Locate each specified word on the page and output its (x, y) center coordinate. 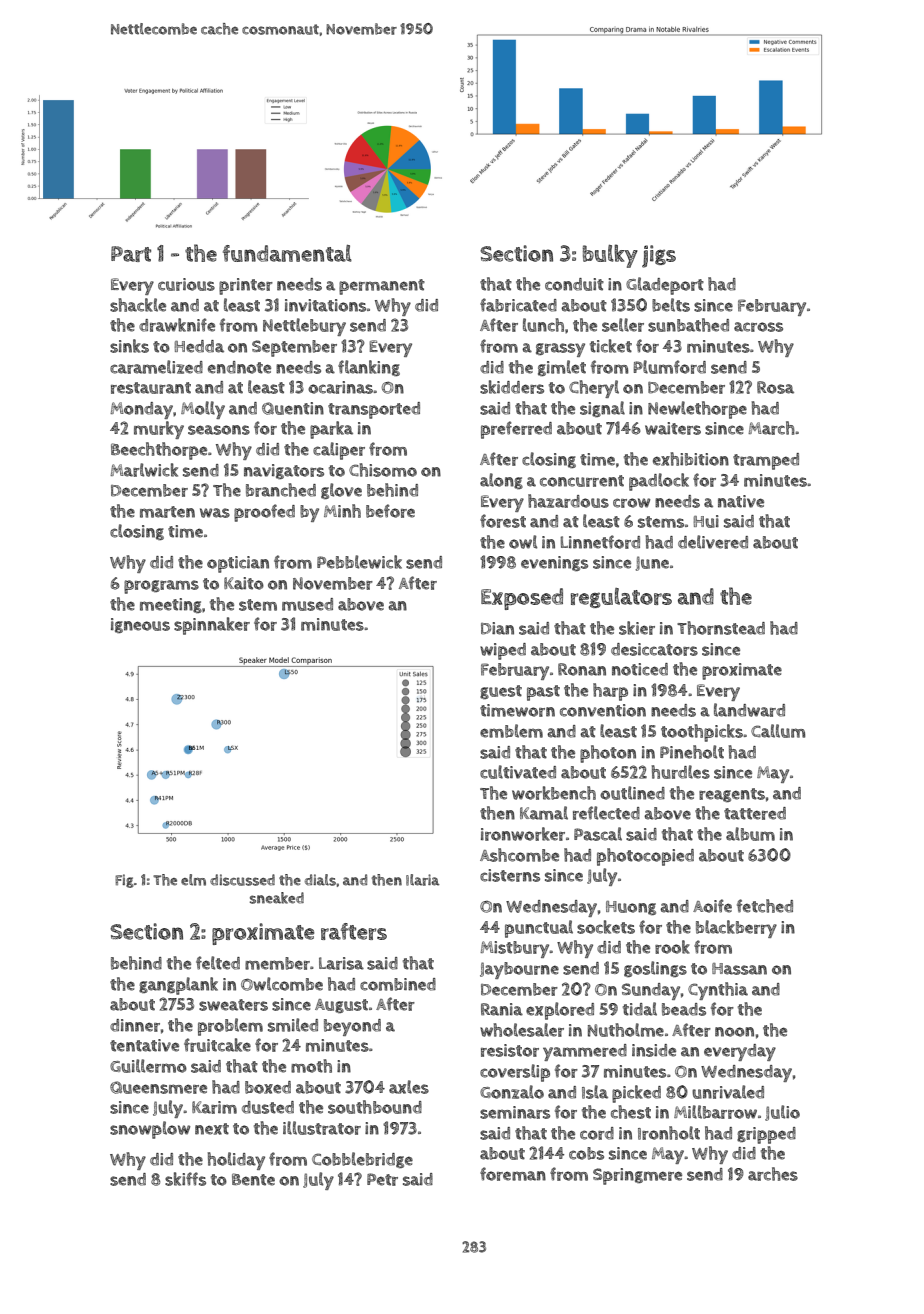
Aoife (712, 906)
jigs (659, 256)
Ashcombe (519, 855)
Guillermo (148, 1066)
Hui (706, 521)
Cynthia (718, 991)
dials (320, 880)
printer (246, 286)
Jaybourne (519, 970)
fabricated (518, 305)
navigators (284, 471)
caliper (339, 451)
